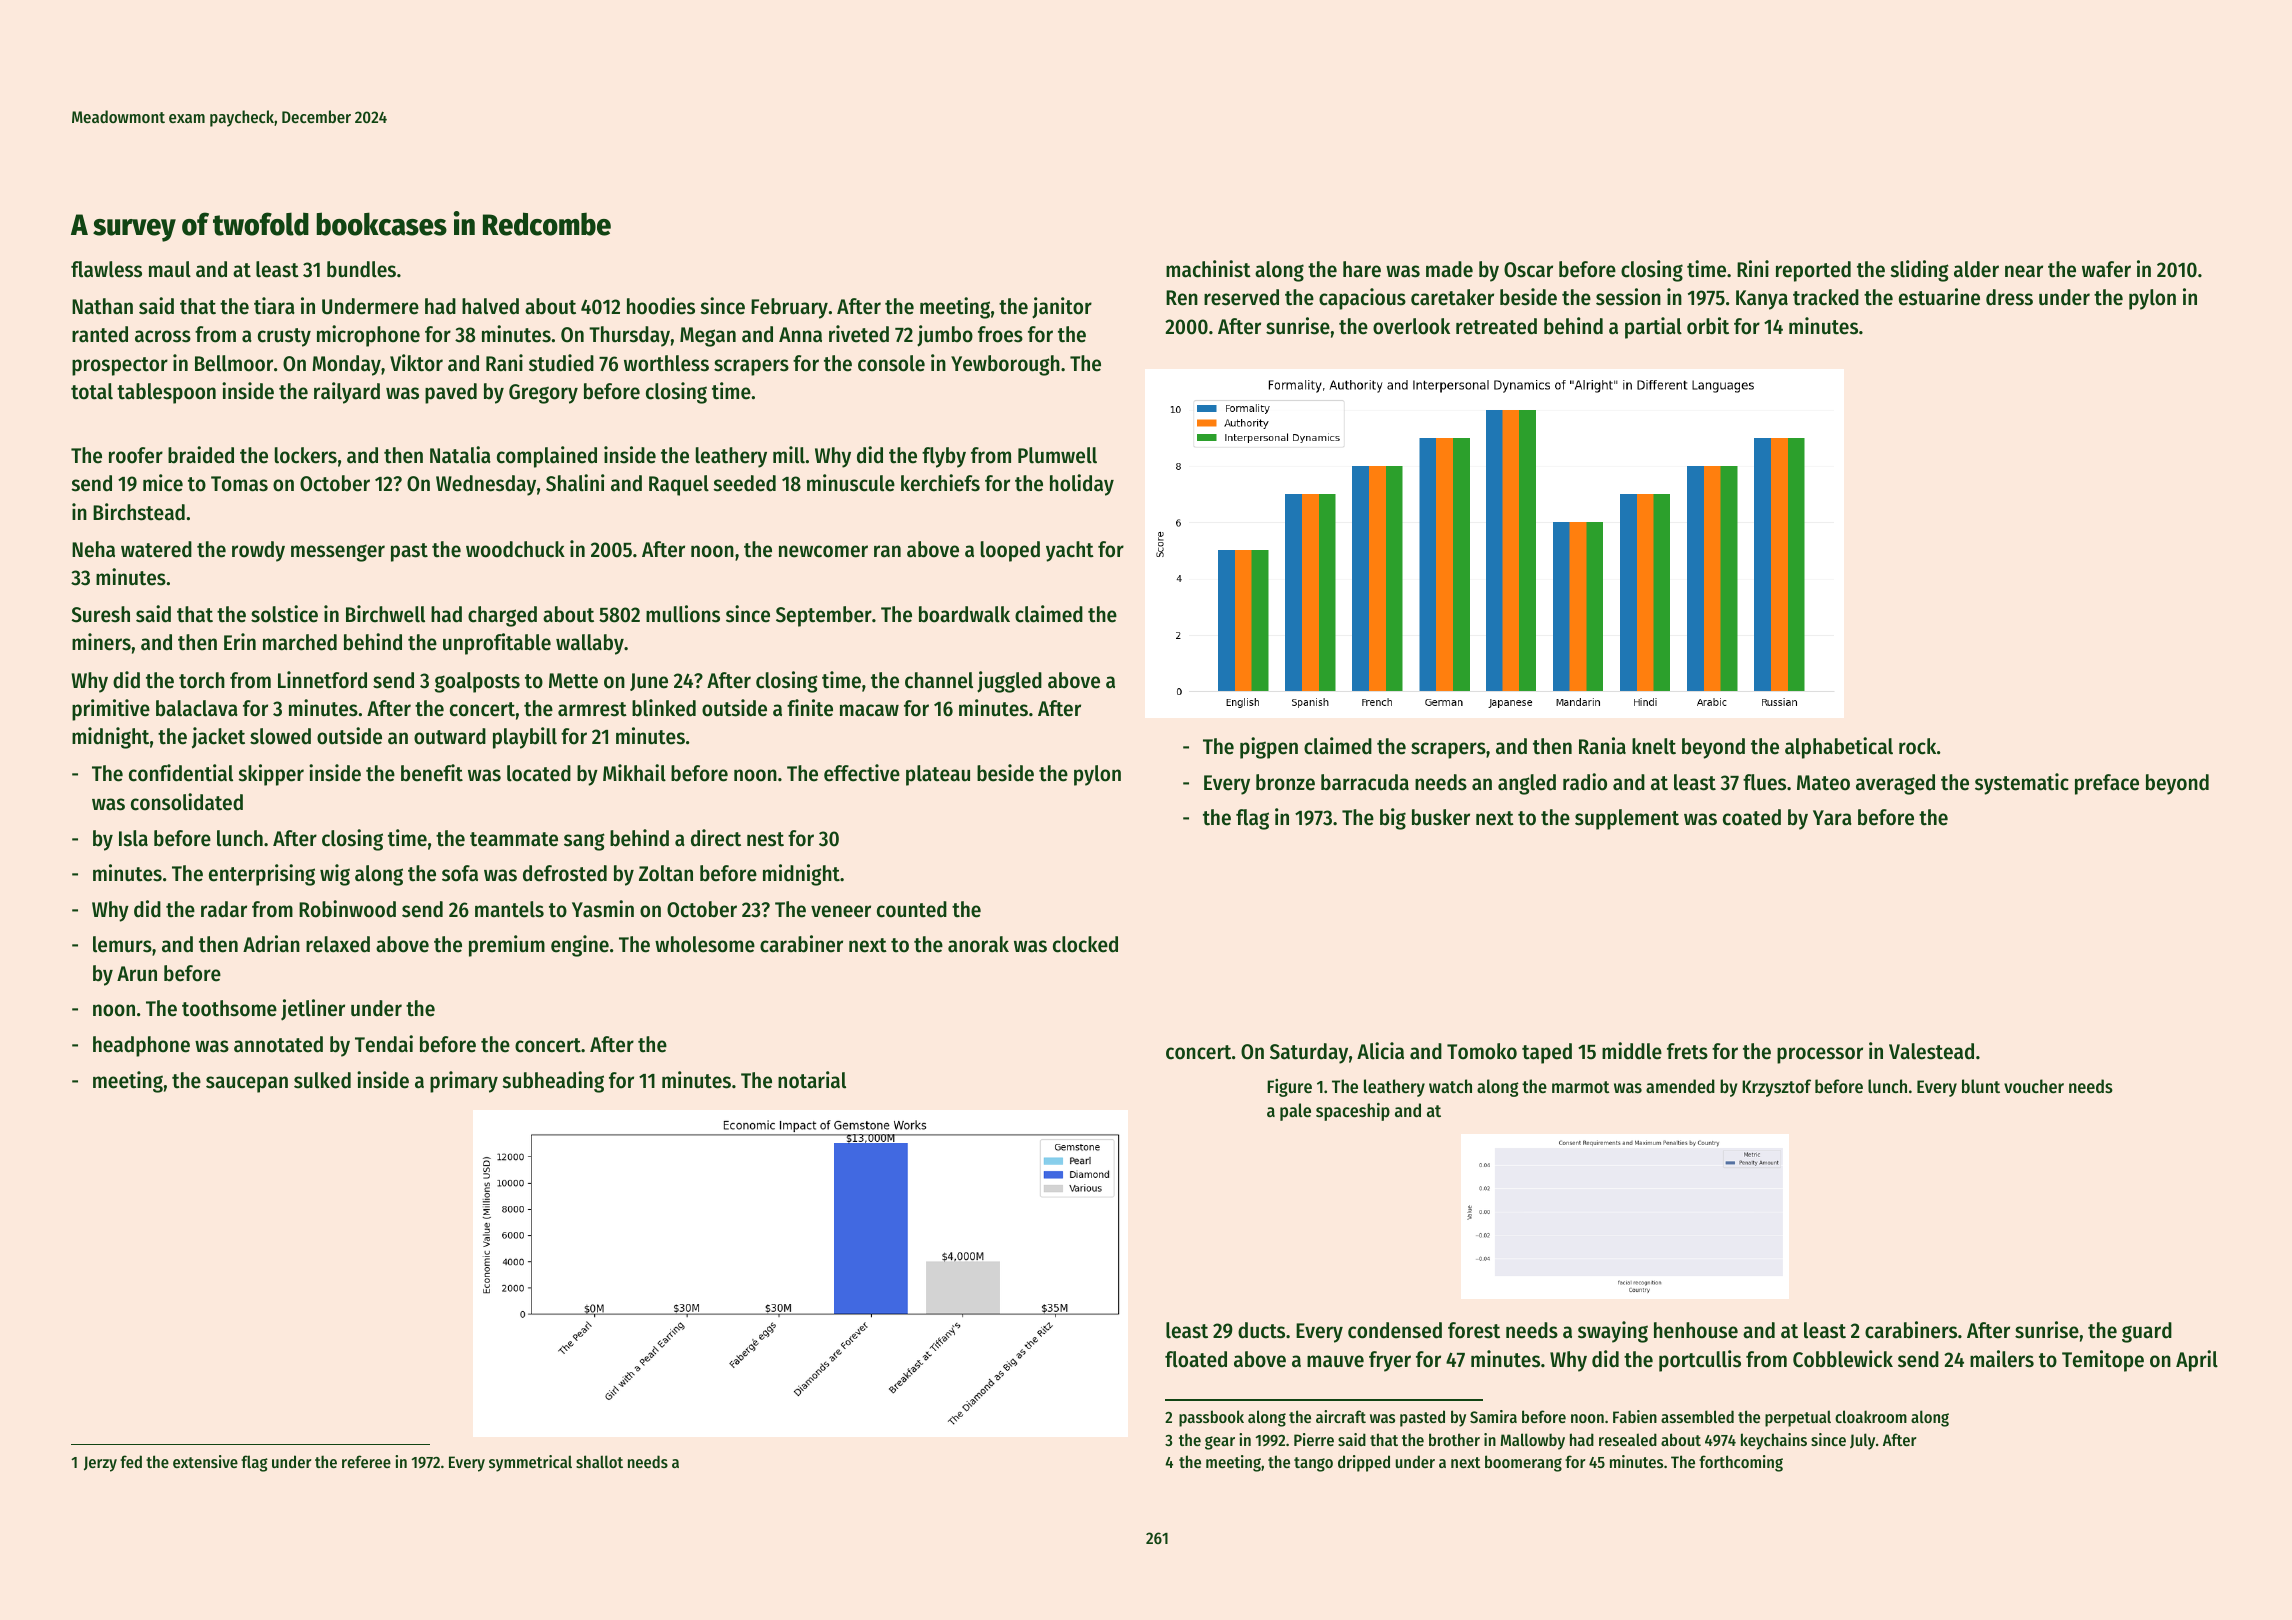  Describe the element at coordinates (812, 1080) in the image. I see `notarial` at that location.
